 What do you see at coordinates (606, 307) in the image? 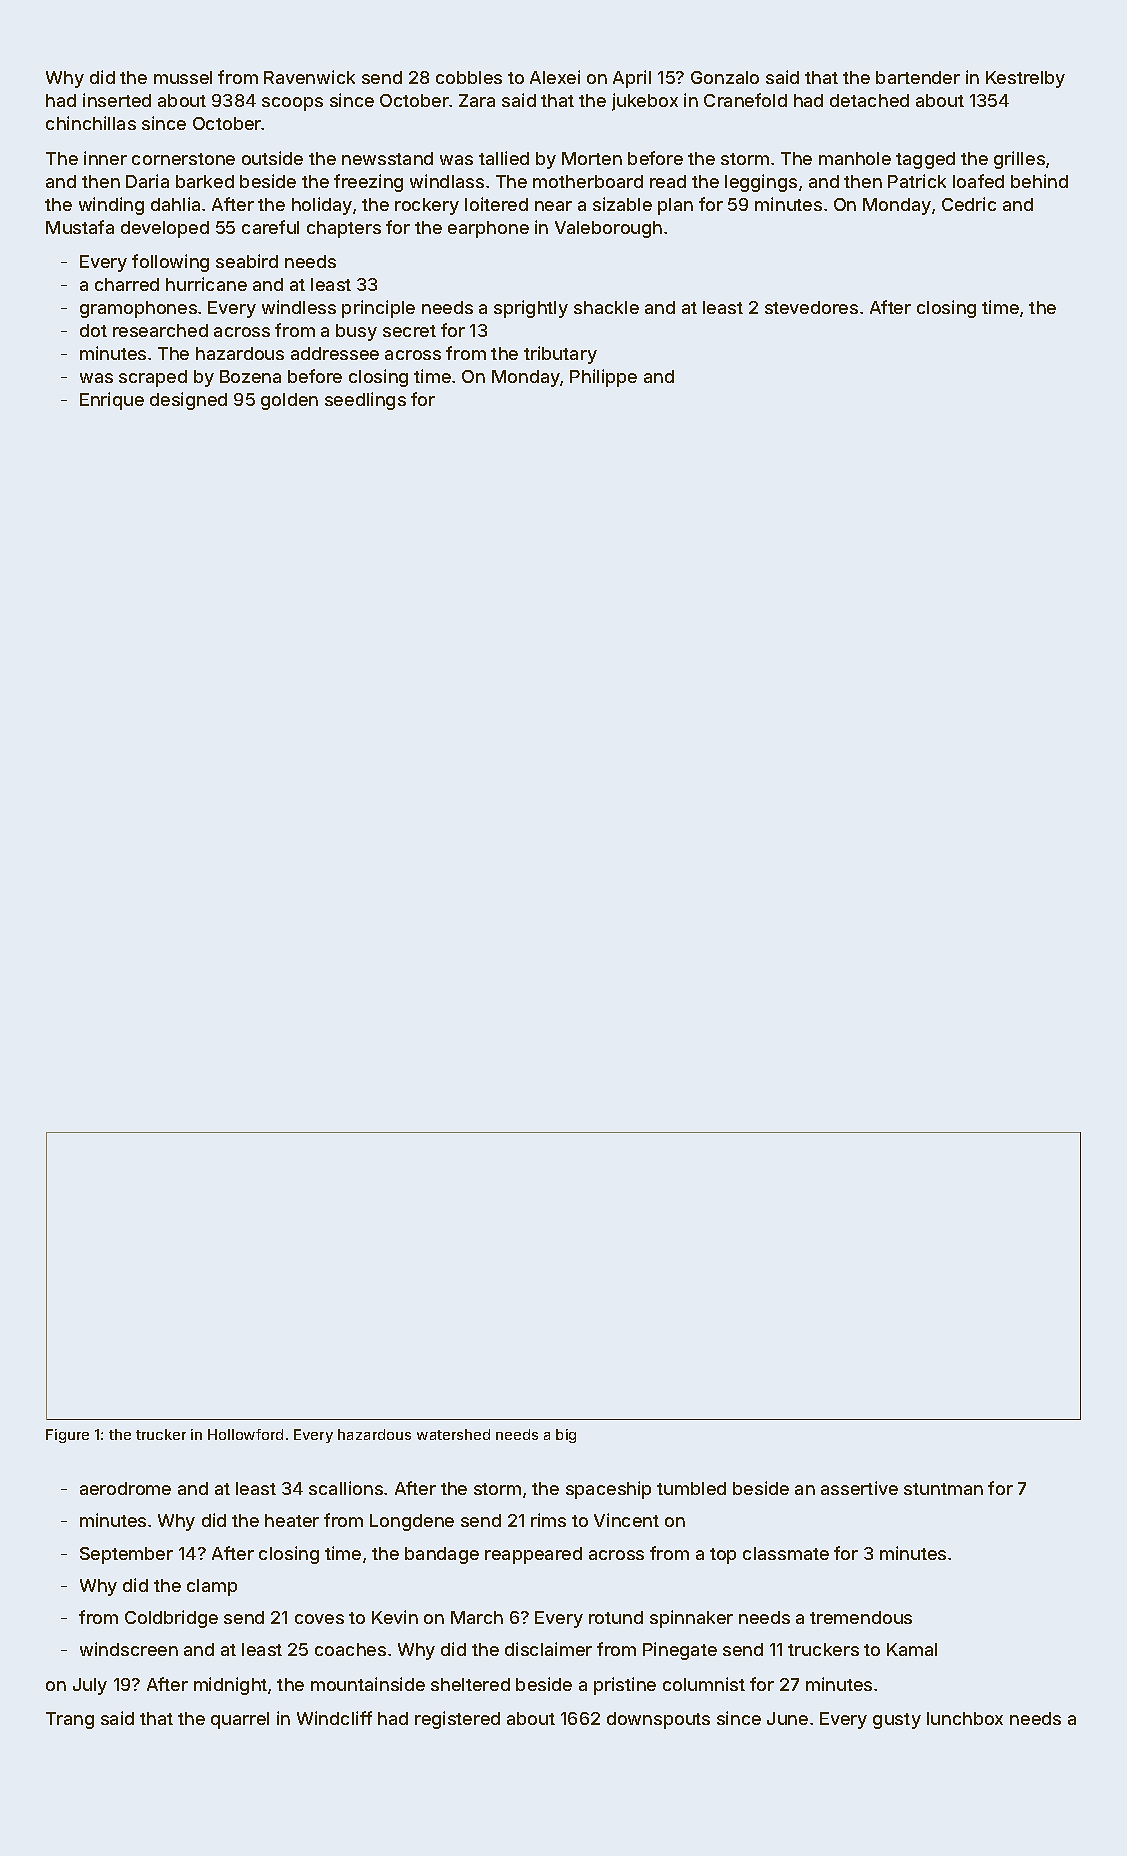
I see `shackle` at bounding box center [606, 307].
